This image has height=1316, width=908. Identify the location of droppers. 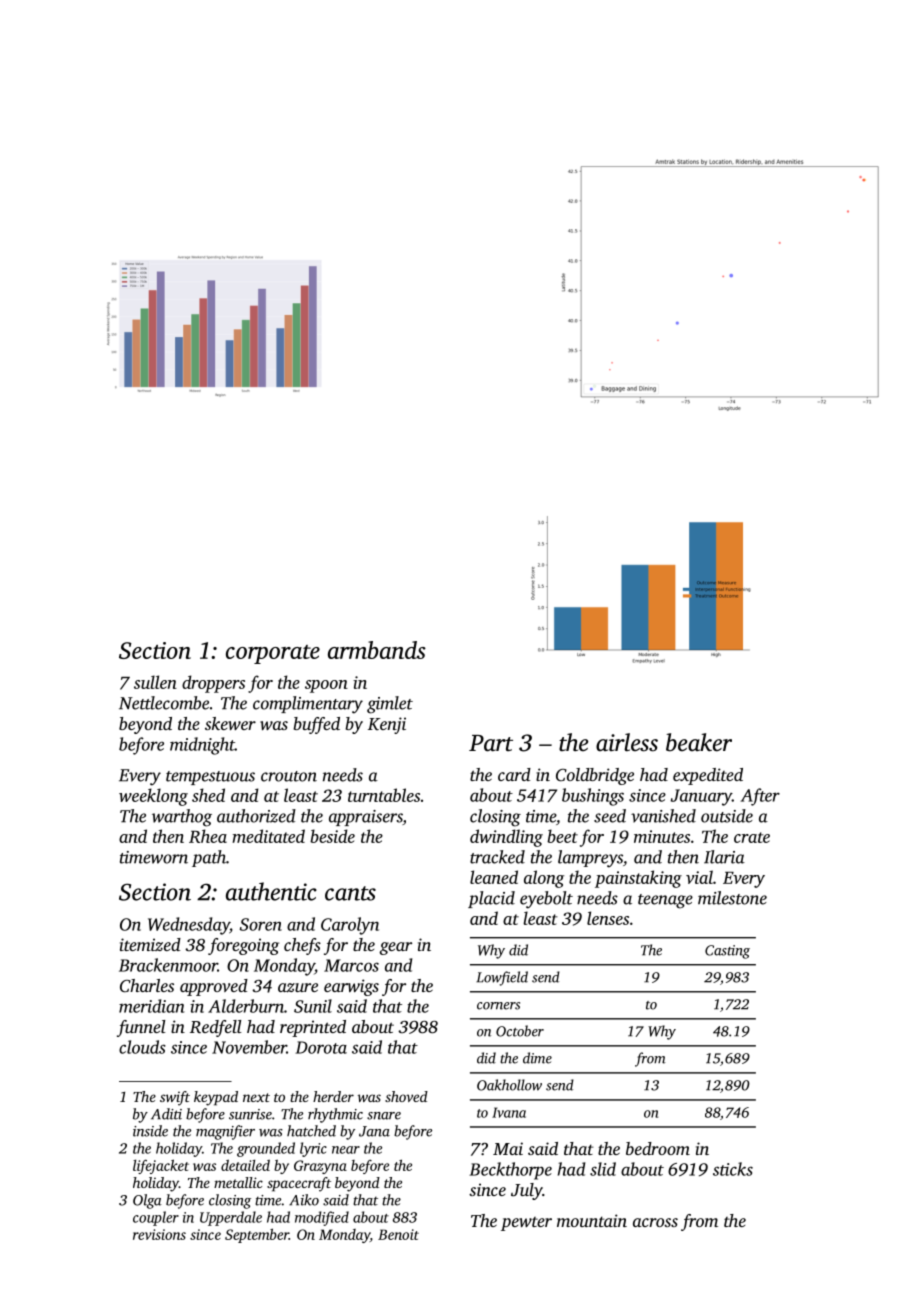
(213, 684).
